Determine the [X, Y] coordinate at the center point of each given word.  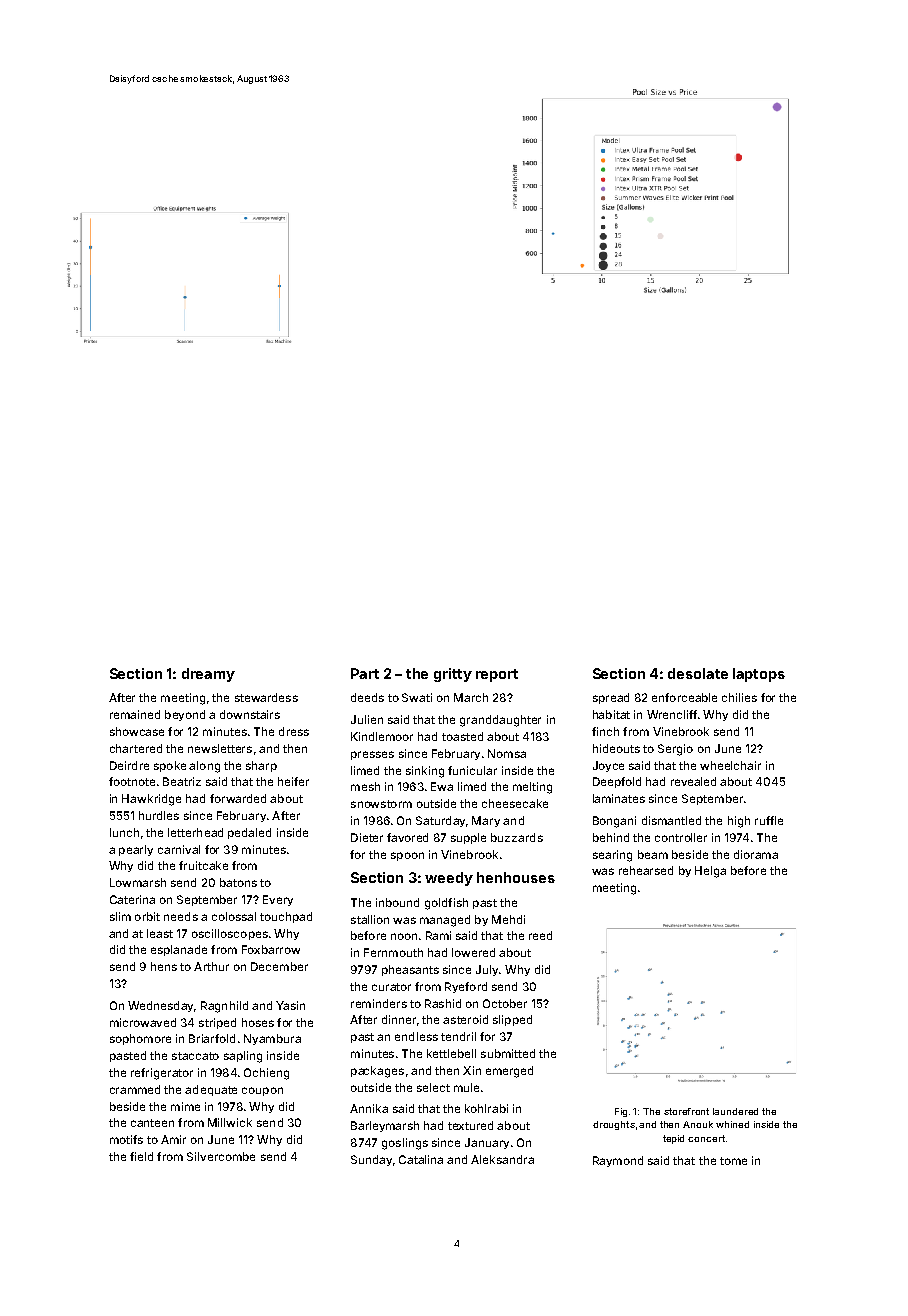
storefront [686, 1111]
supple [468, 838]
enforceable [684, 697]
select [433, 1087]
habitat [611, 714]
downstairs [250, 714]
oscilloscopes [230, 934]
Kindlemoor [382, 736]
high [739, 822]
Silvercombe [221, 1156]
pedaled [249, 833]
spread [611, 698]
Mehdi [508, 919]
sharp [261, 766]
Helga [710, 872]
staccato [195, 1056]
